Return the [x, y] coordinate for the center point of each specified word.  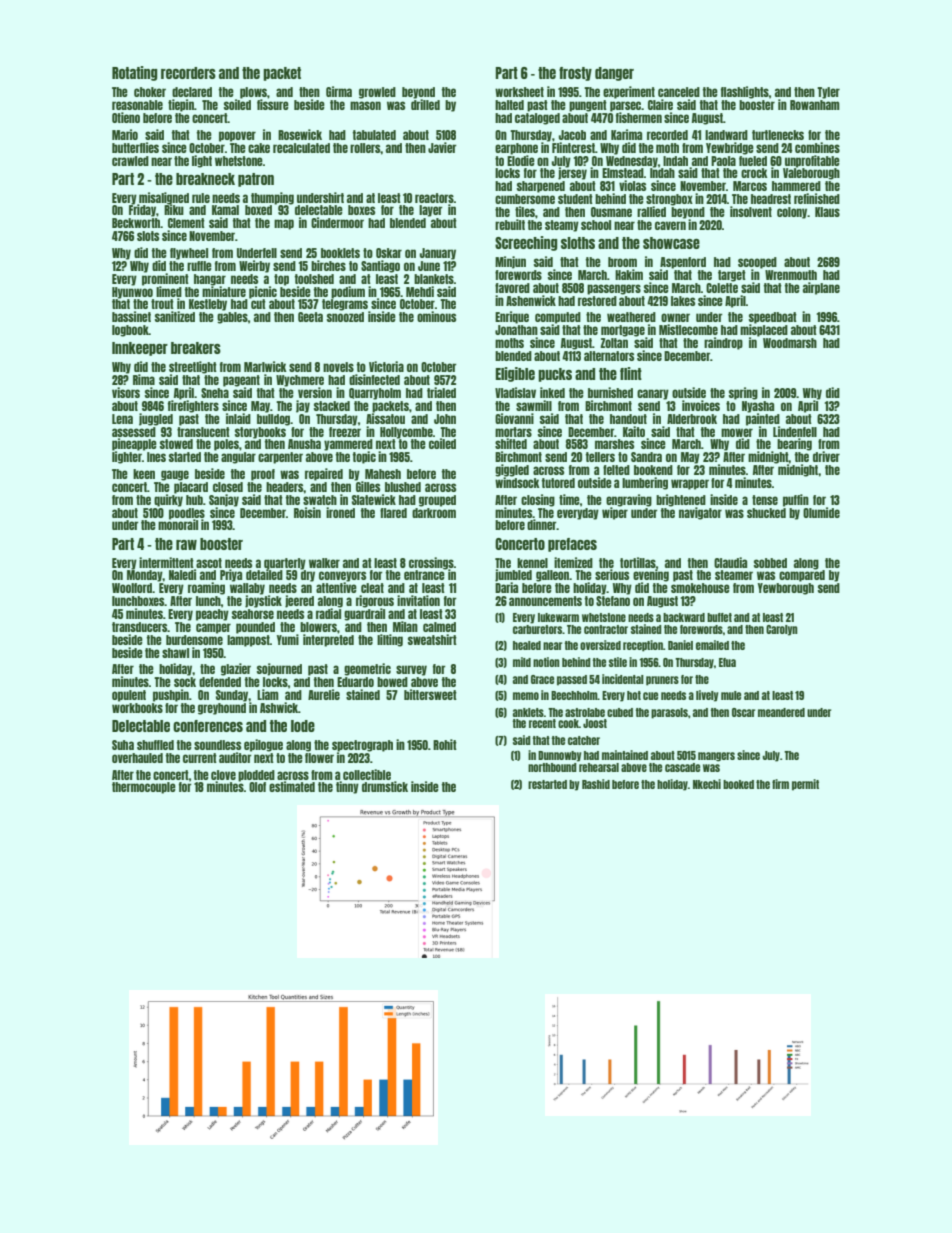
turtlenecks [778, 135]
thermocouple [144, 788]
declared [192, 92]
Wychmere [300, 381]
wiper [615, 513]
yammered [348, 445]
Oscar [743, 712]
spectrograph [362, 746]
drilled [425, 104]
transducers [139, 627]
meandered [781, 712]
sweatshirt [432, 639]
